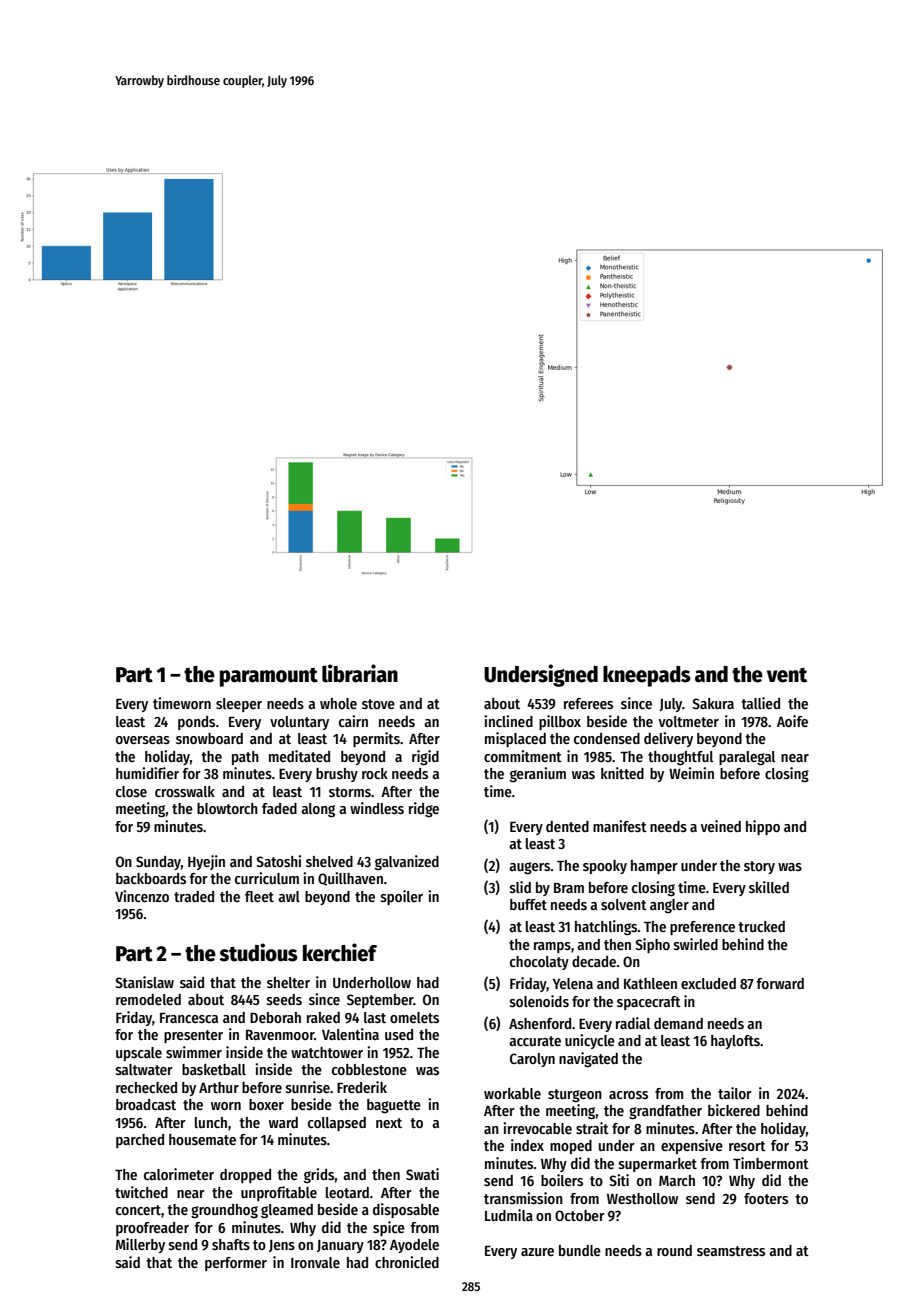 Image resolution: width=924 pixels, height=1314 pixels. I want to click on Francesca, so click(189, 1018).
